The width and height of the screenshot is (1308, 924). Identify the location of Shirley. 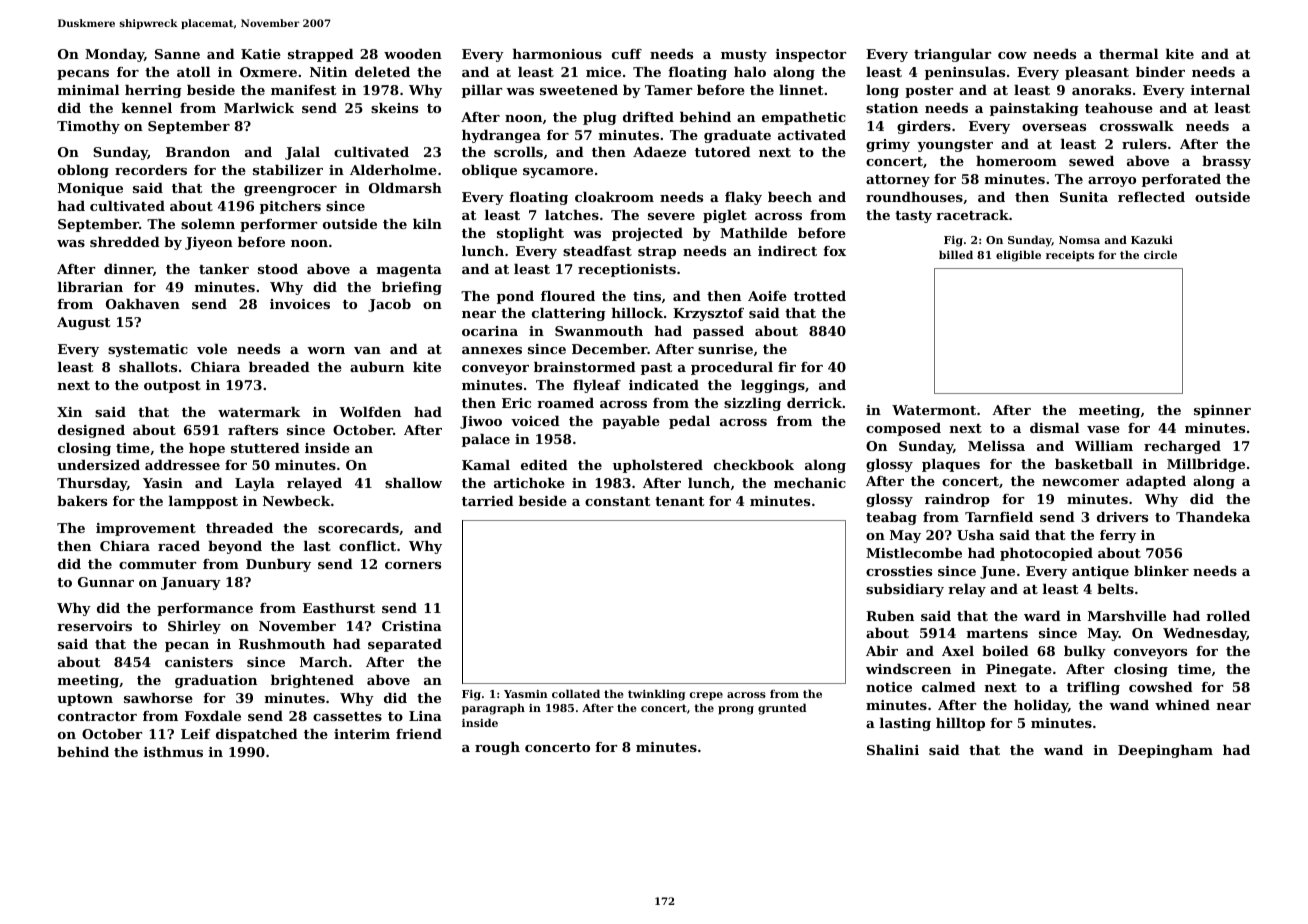
(194, 627).
